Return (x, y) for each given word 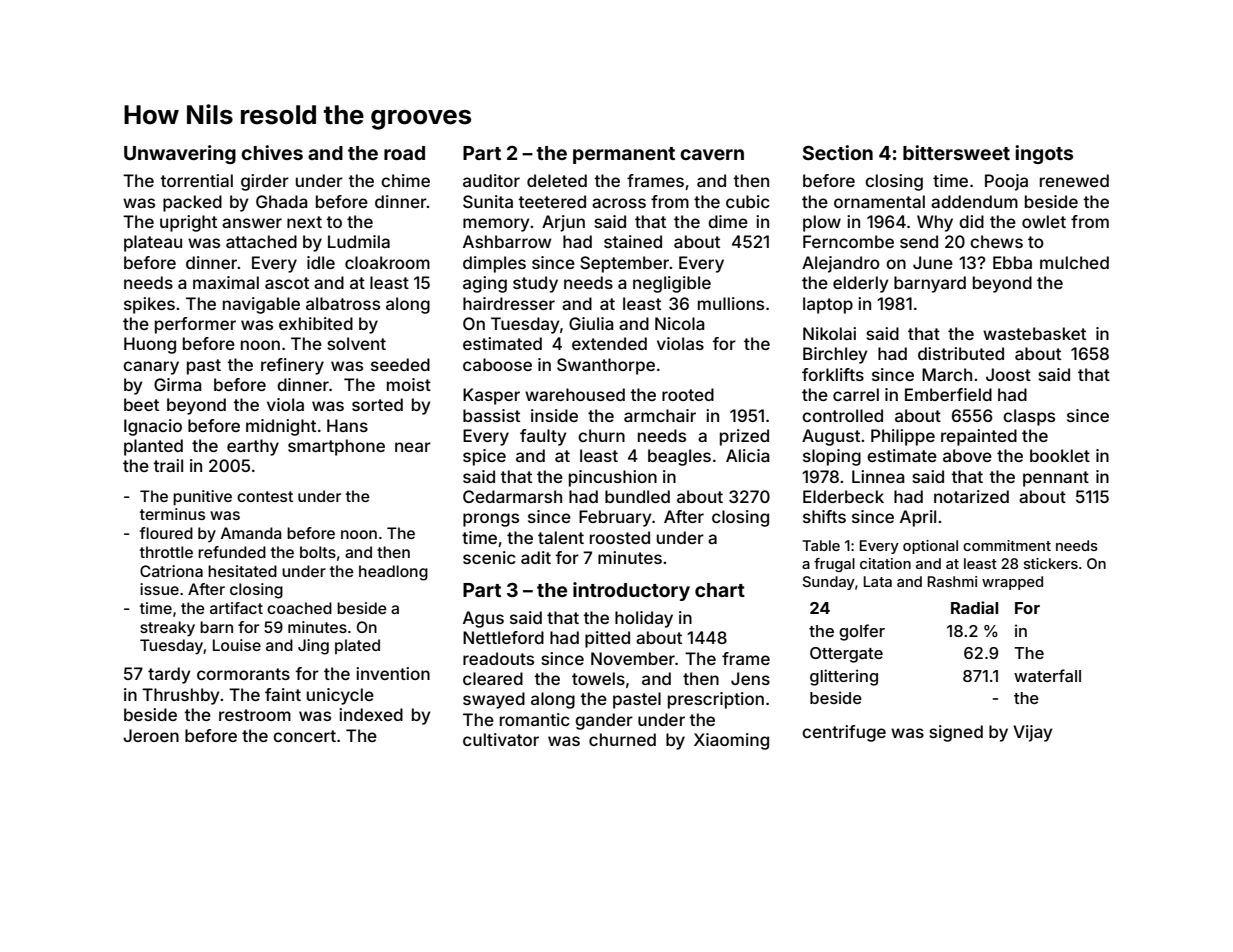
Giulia (591, 323)
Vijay (1033, 733)
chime (405, 180)
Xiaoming (731, 741)
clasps (1029, 417)
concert (304, 736)
